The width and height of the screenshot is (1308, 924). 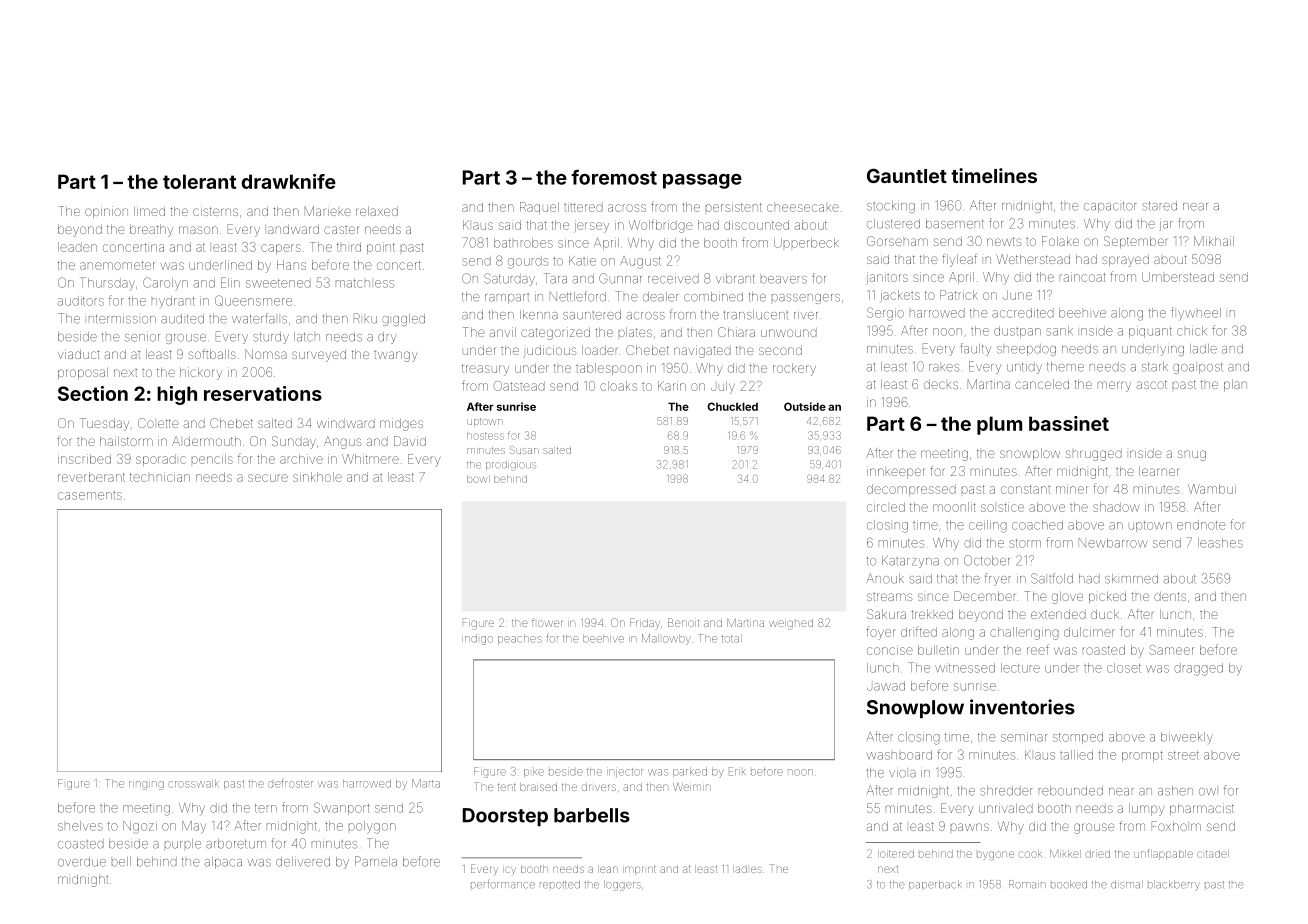 I want to click on defroster, so click(x=290, y=783).
